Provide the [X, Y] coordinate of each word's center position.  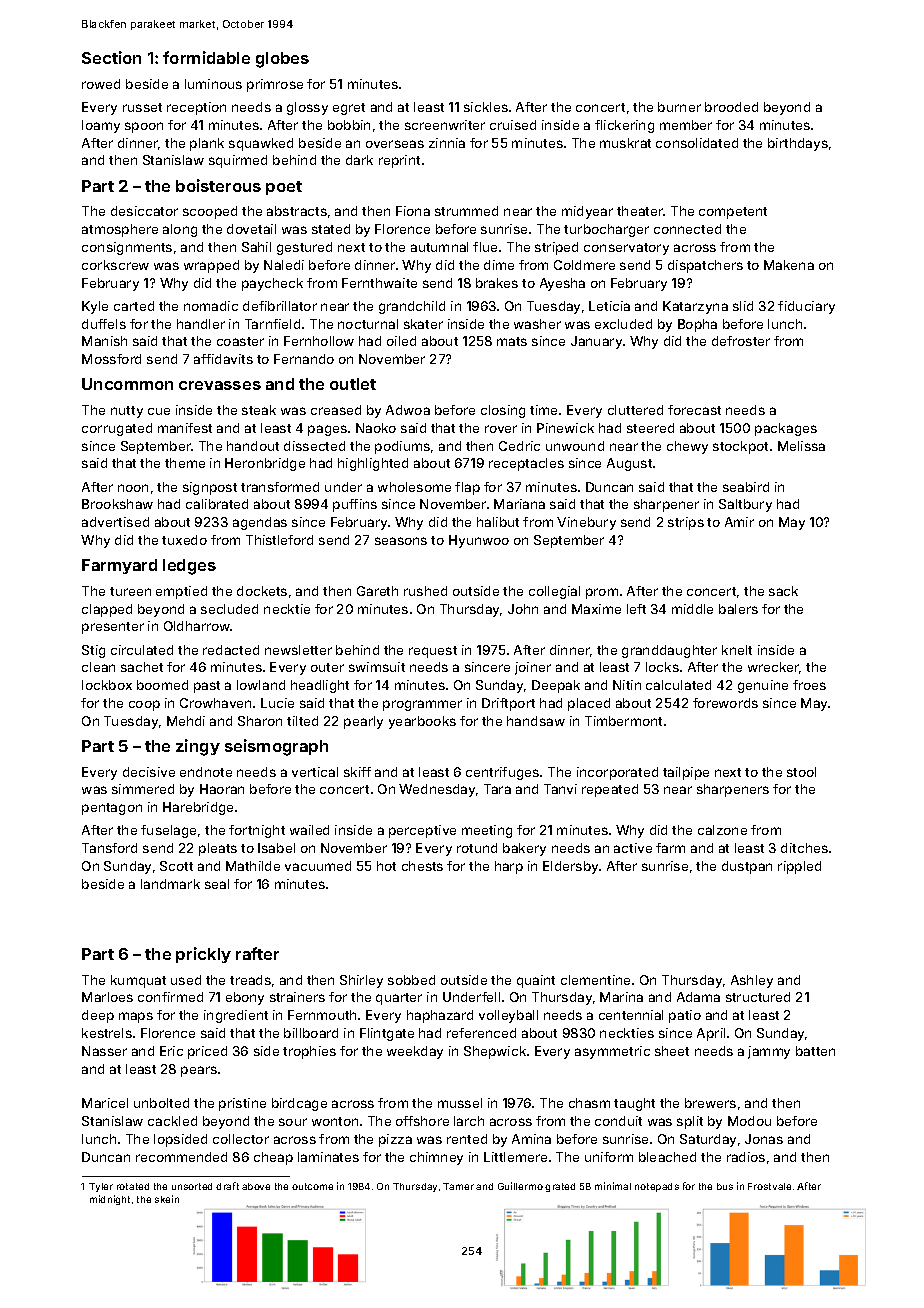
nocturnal [368, 324]
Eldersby [570, 867]
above [256, 1186]
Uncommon [127, 384]
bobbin [349, 125]
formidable [206, 57]
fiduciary [806, 307]
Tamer [458, 1186]
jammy [769, 1052]
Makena [789, 265]
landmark [170, 884]
